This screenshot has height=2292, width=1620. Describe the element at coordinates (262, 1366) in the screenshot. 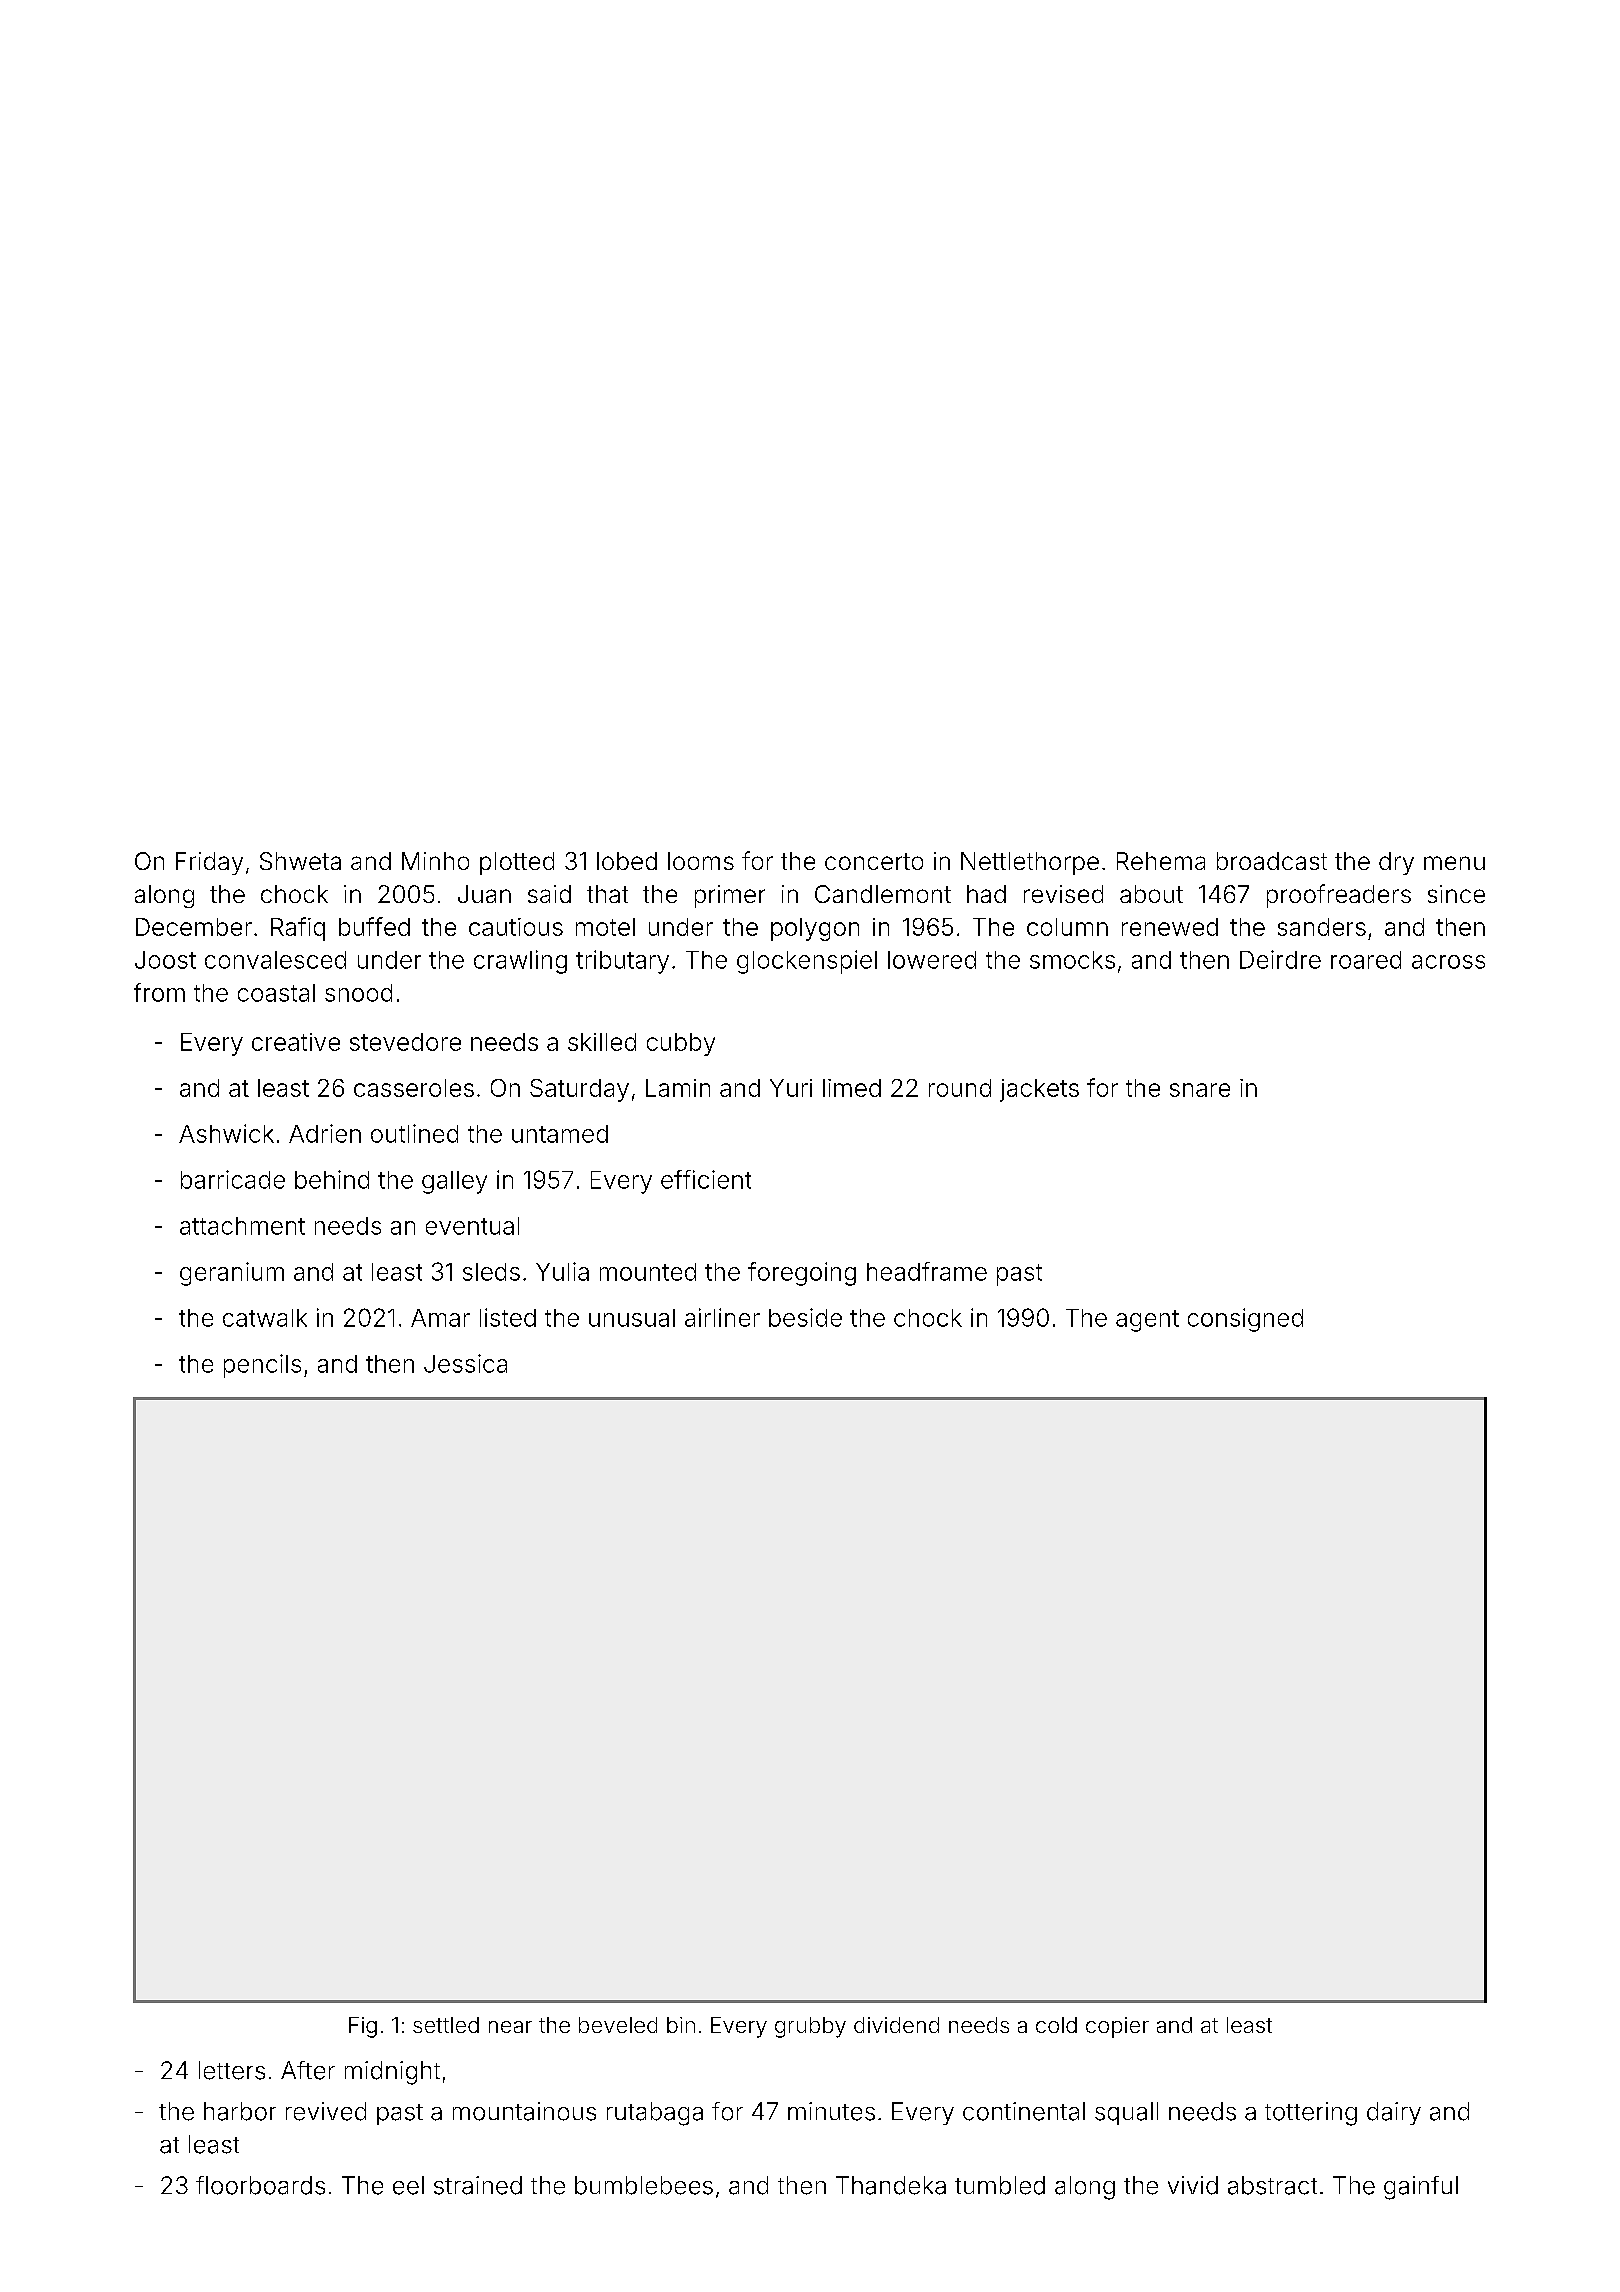

I see `pencils` at that location.
